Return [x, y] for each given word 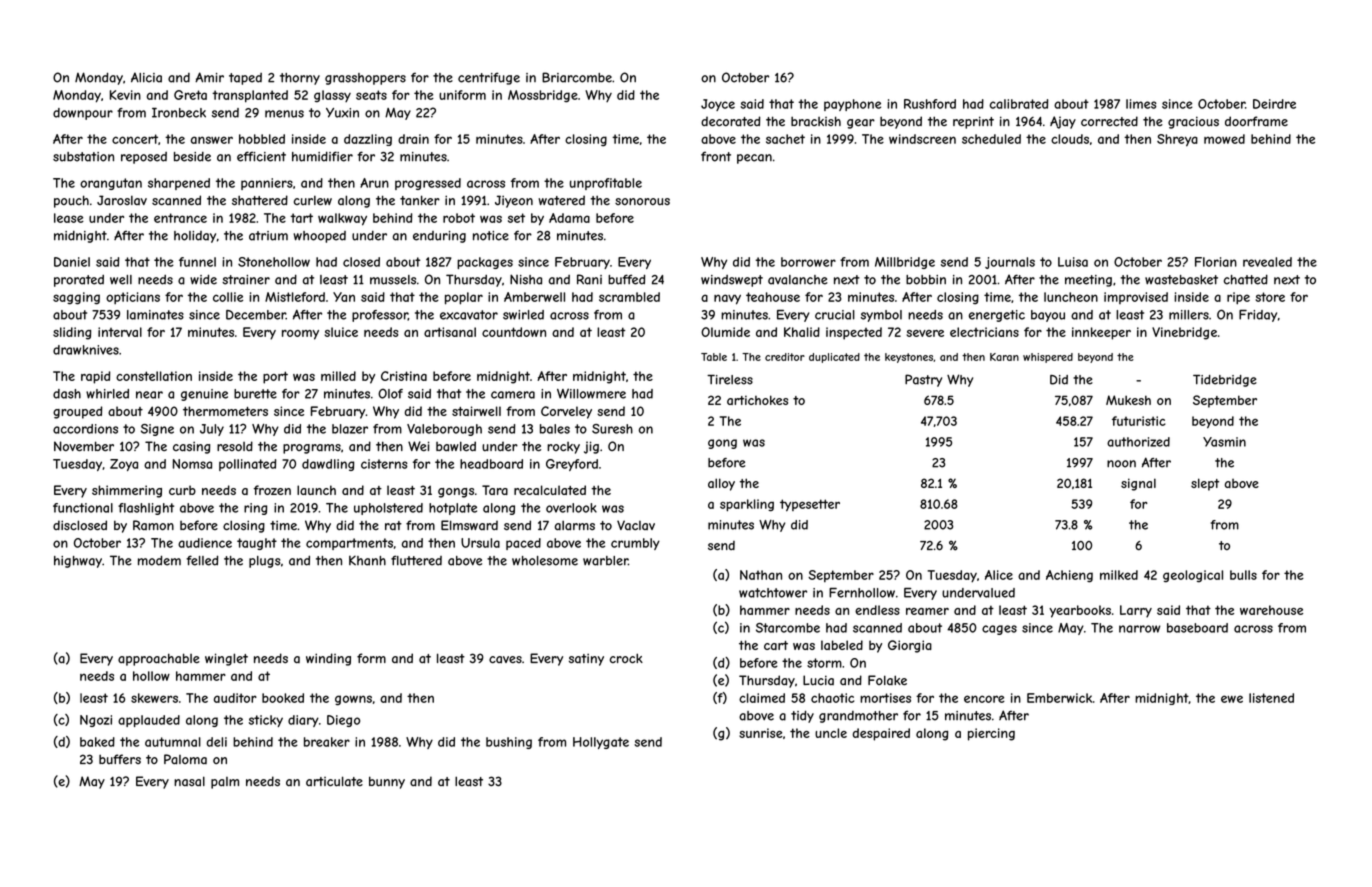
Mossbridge [543, 96]
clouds [1070, 139]
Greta [190, 95]
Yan [344, 297]
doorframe [1256, 121]
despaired [881, 734]
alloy [721, 484]
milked [1119, 575]
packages [485, 263]
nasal [189, 781]
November [84, 446]
